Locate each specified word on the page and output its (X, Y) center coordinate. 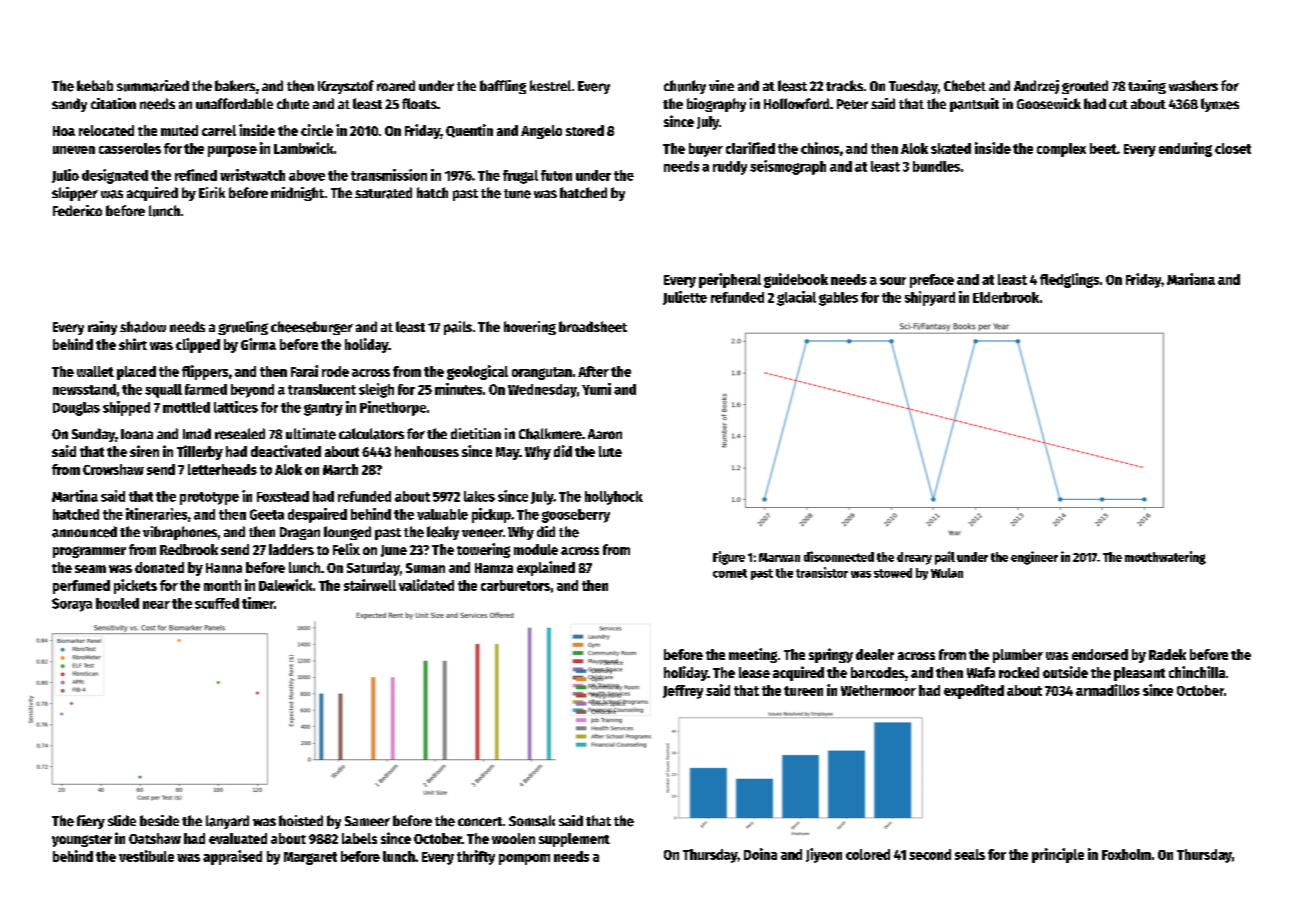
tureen (803, 691)
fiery (91, 822)
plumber (1018, 656)
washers (1193, 85)
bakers (235, 85)
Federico (77, 210)
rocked (1019, 672)
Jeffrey (683, 692)
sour (893, 281)
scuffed (217, 603)
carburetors (515, 585)
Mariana (1191, 279)
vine (721, 85)
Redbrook (189, 549)
